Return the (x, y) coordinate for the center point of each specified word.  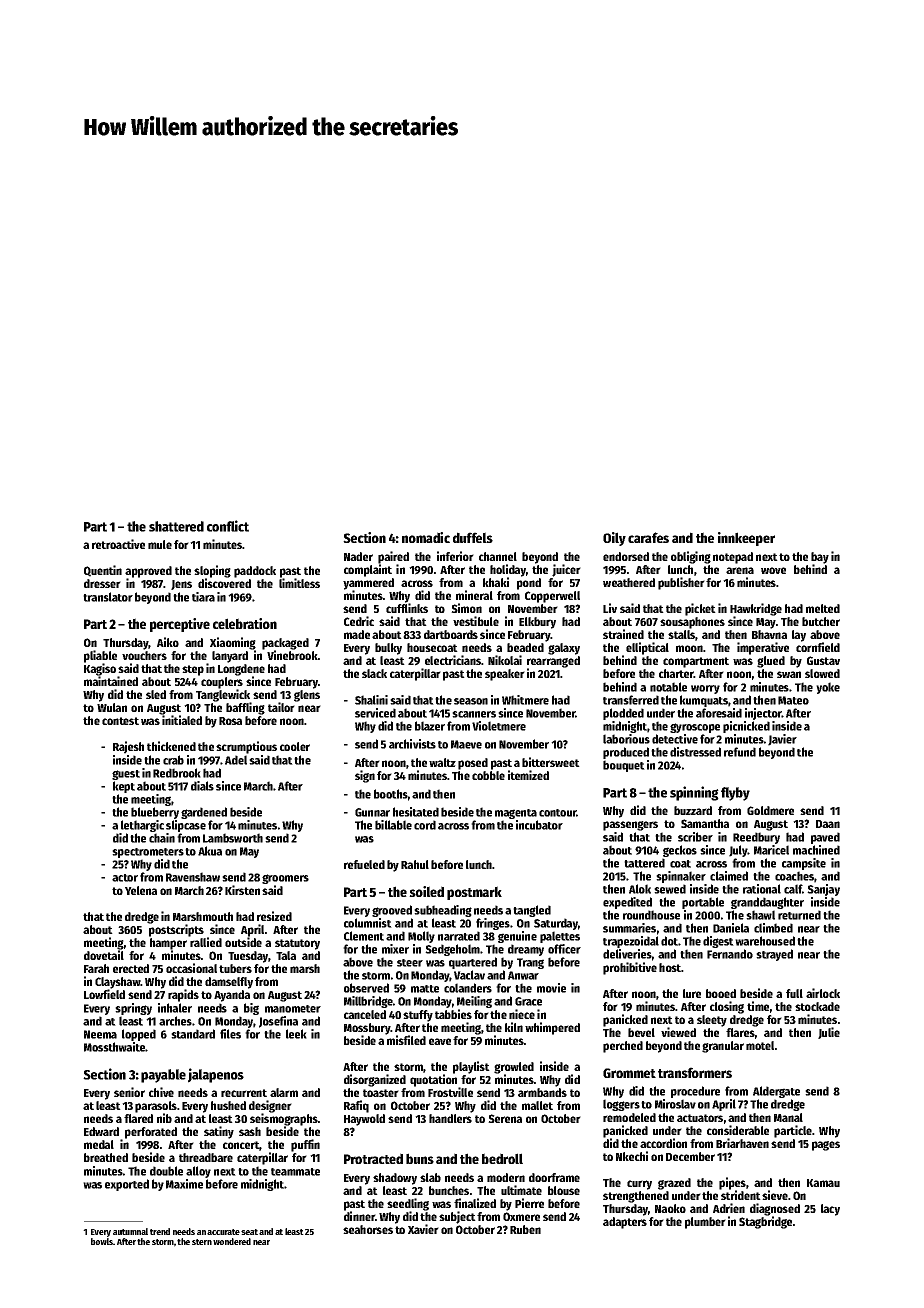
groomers (285, 879)
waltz (442, 762)
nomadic (426, 537)
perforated (151, 1133)
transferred (631, 700)
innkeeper (746, 539)
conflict (228, 526)
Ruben (525, 1229)
